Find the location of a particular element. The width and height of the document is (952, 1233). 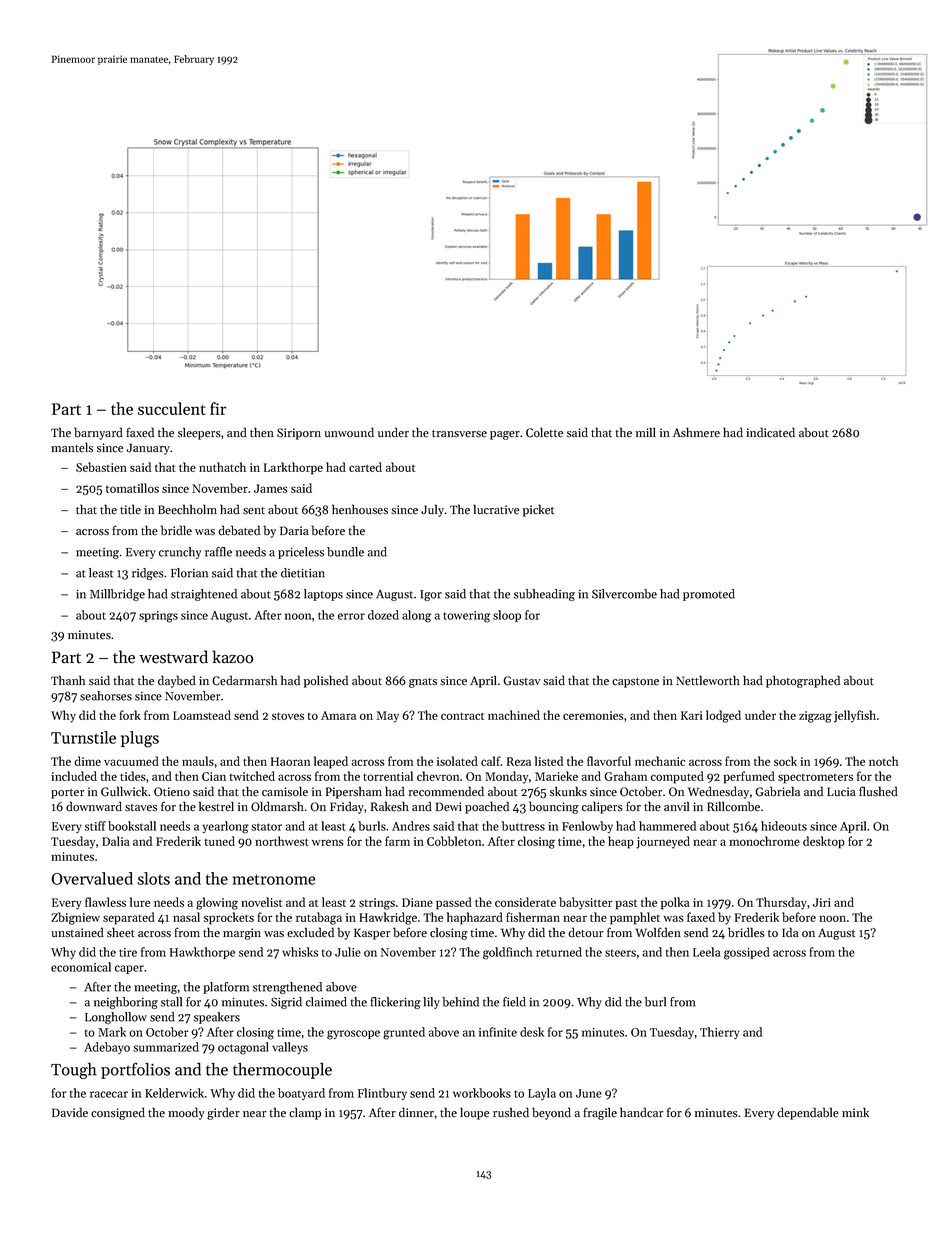

unwound is located at coordinates (349, 432).
